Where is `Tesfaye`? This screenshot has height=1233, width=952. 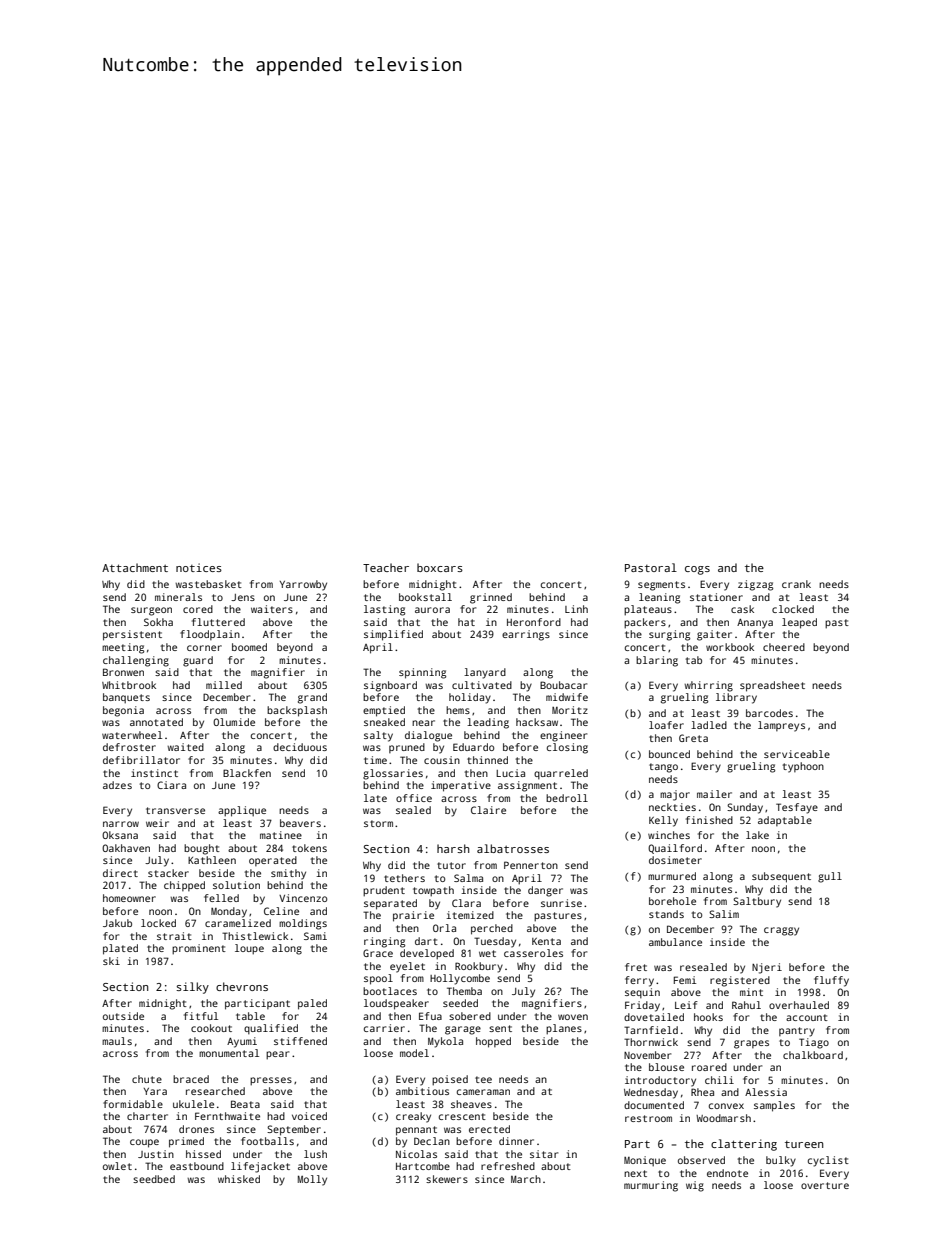
Tesfaye is located at coordinates (797, 808).
